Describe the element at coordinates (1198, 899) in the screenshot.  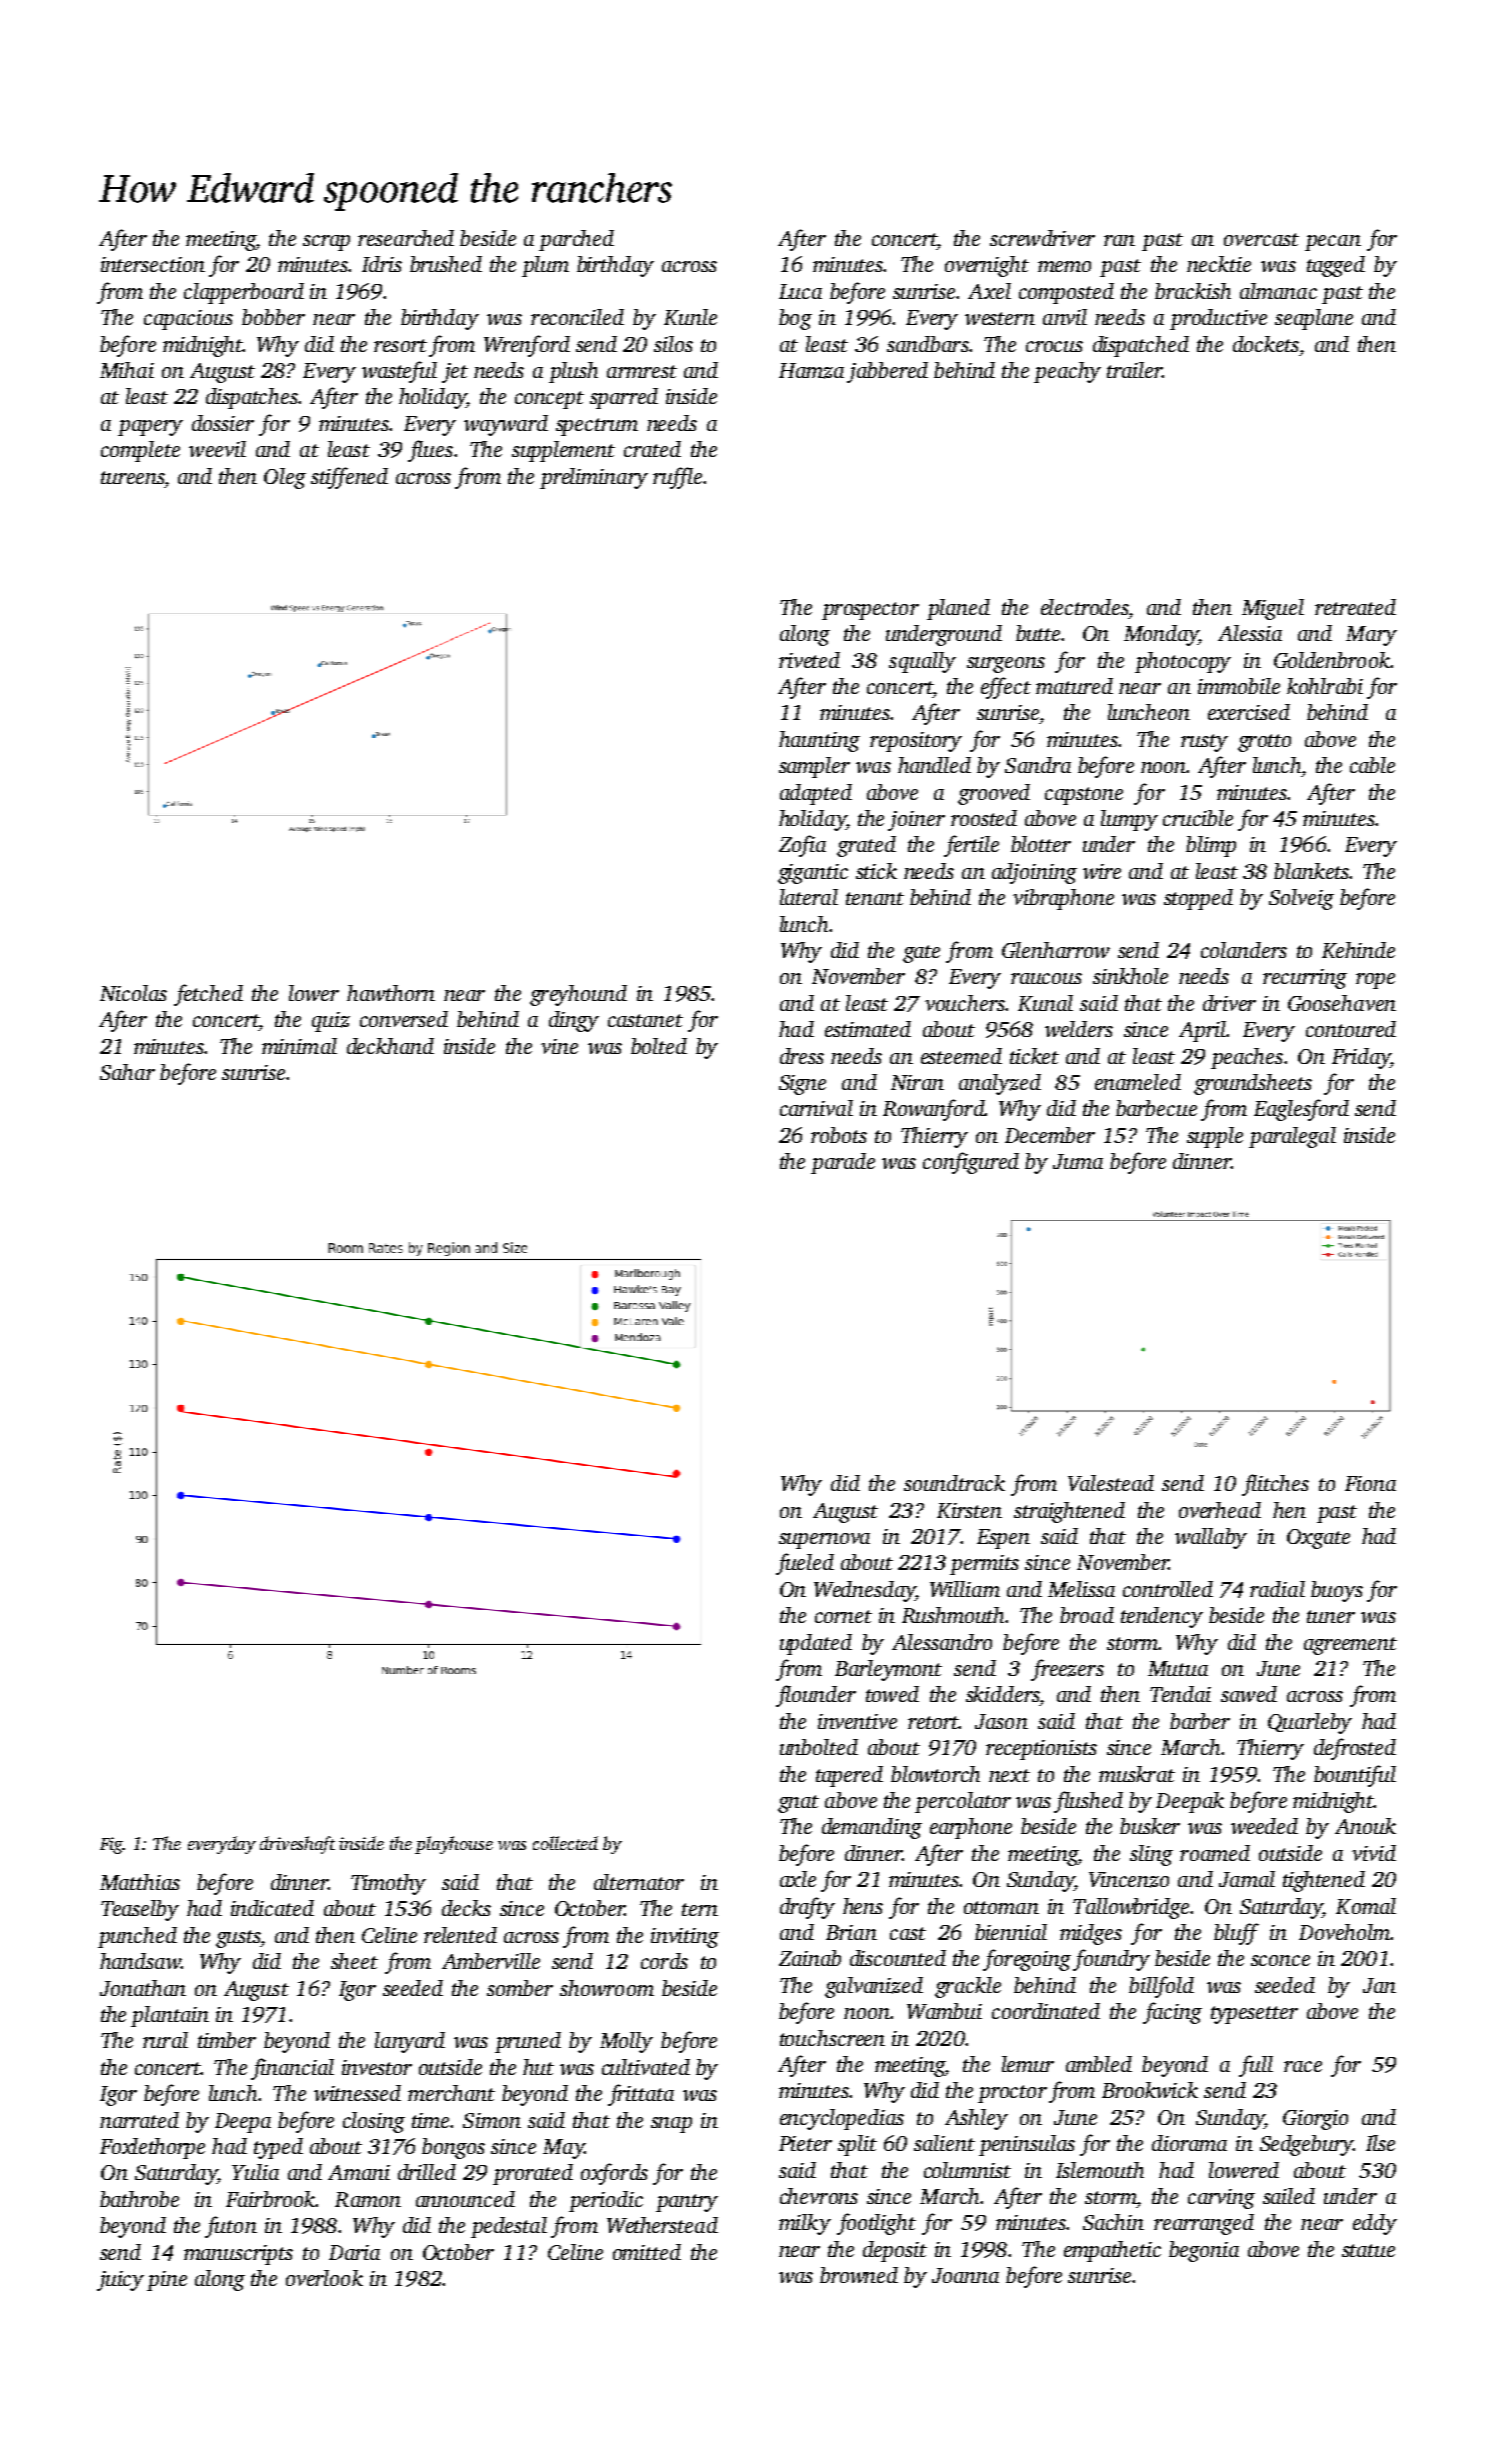
I see `stopped` at that location.
